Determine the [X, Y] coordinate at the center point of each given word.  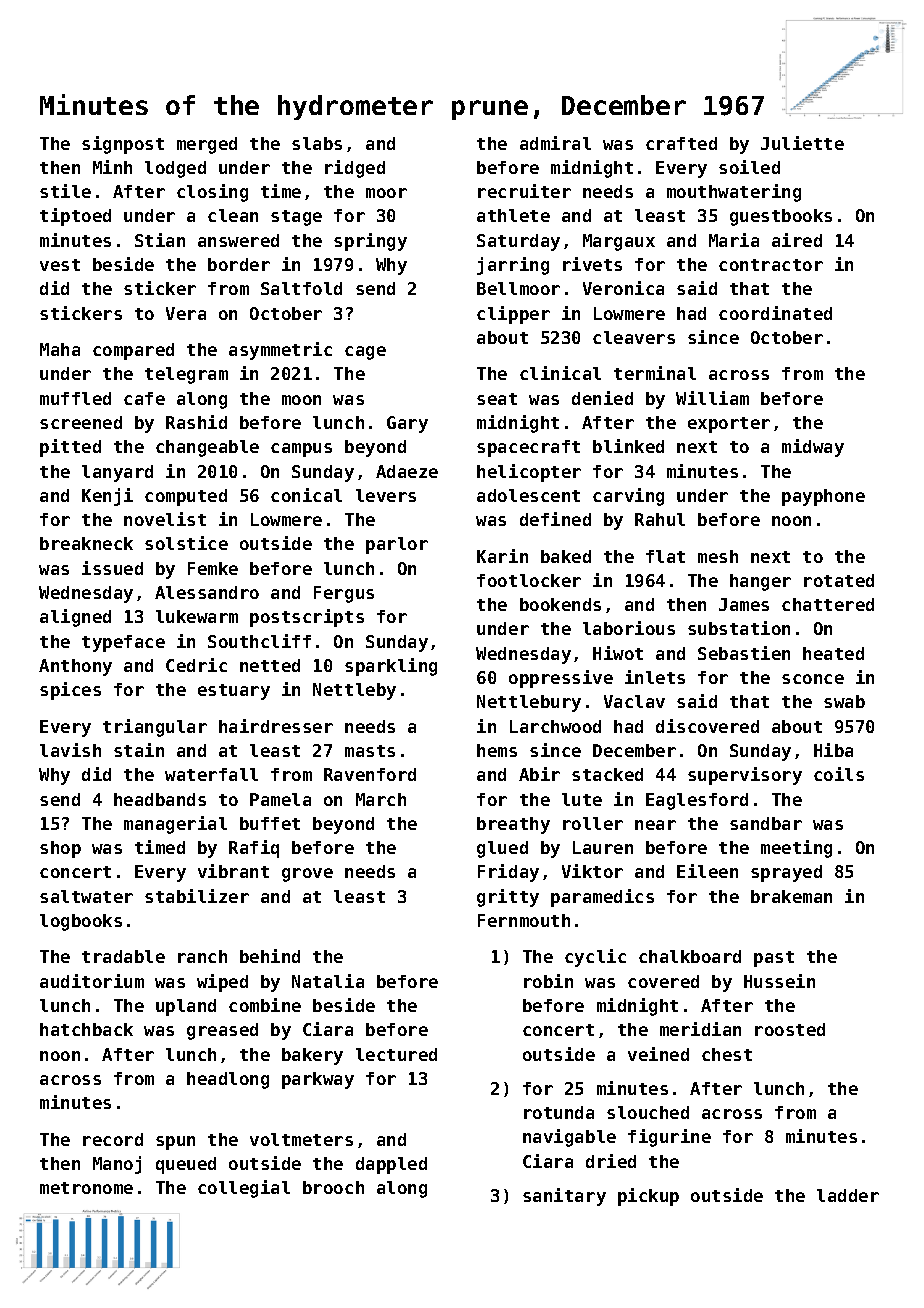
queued [186, 1165]
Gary [407, 424]
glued [502, 849]
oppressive [561, 679]
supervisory [745, 776]
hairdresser [276, 726]
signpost [123, 145]
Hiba [833, 750]
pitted [70, 448]
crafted [681, 143]
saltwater [86, 896]
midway [813, 448]
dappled [391, 1165]
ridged [355, 169]
